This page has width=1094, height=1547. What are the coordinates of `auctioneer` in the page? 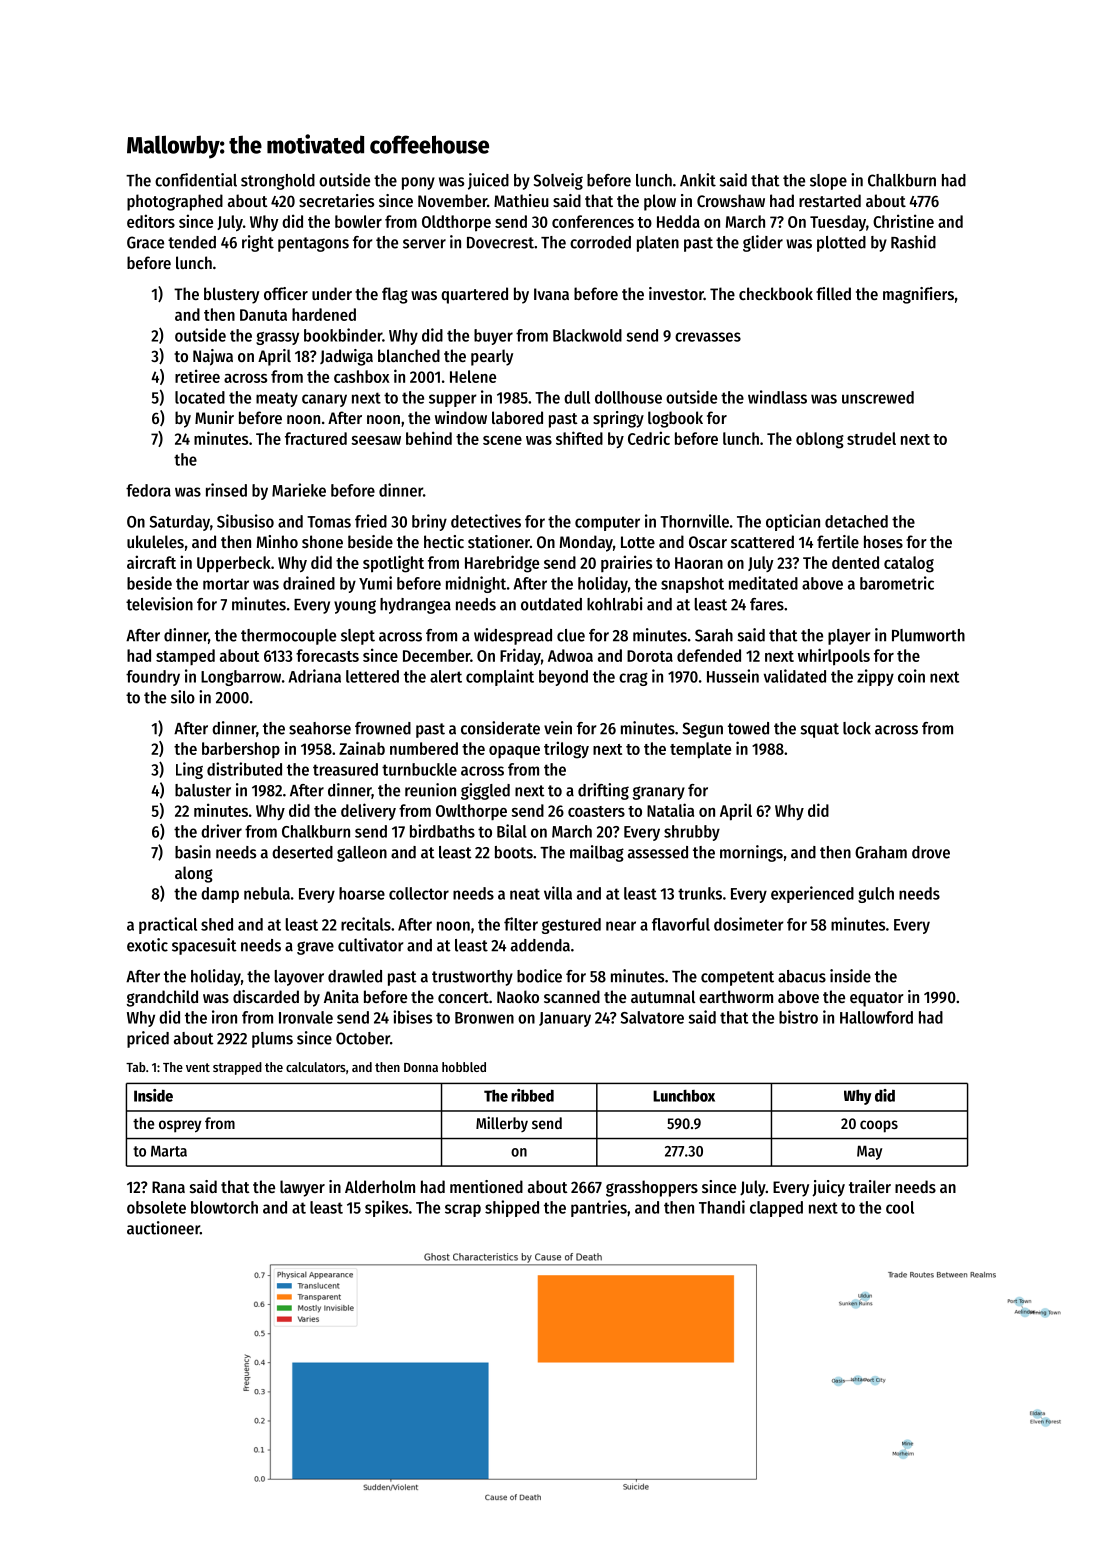 It's located at (163, 1228).
